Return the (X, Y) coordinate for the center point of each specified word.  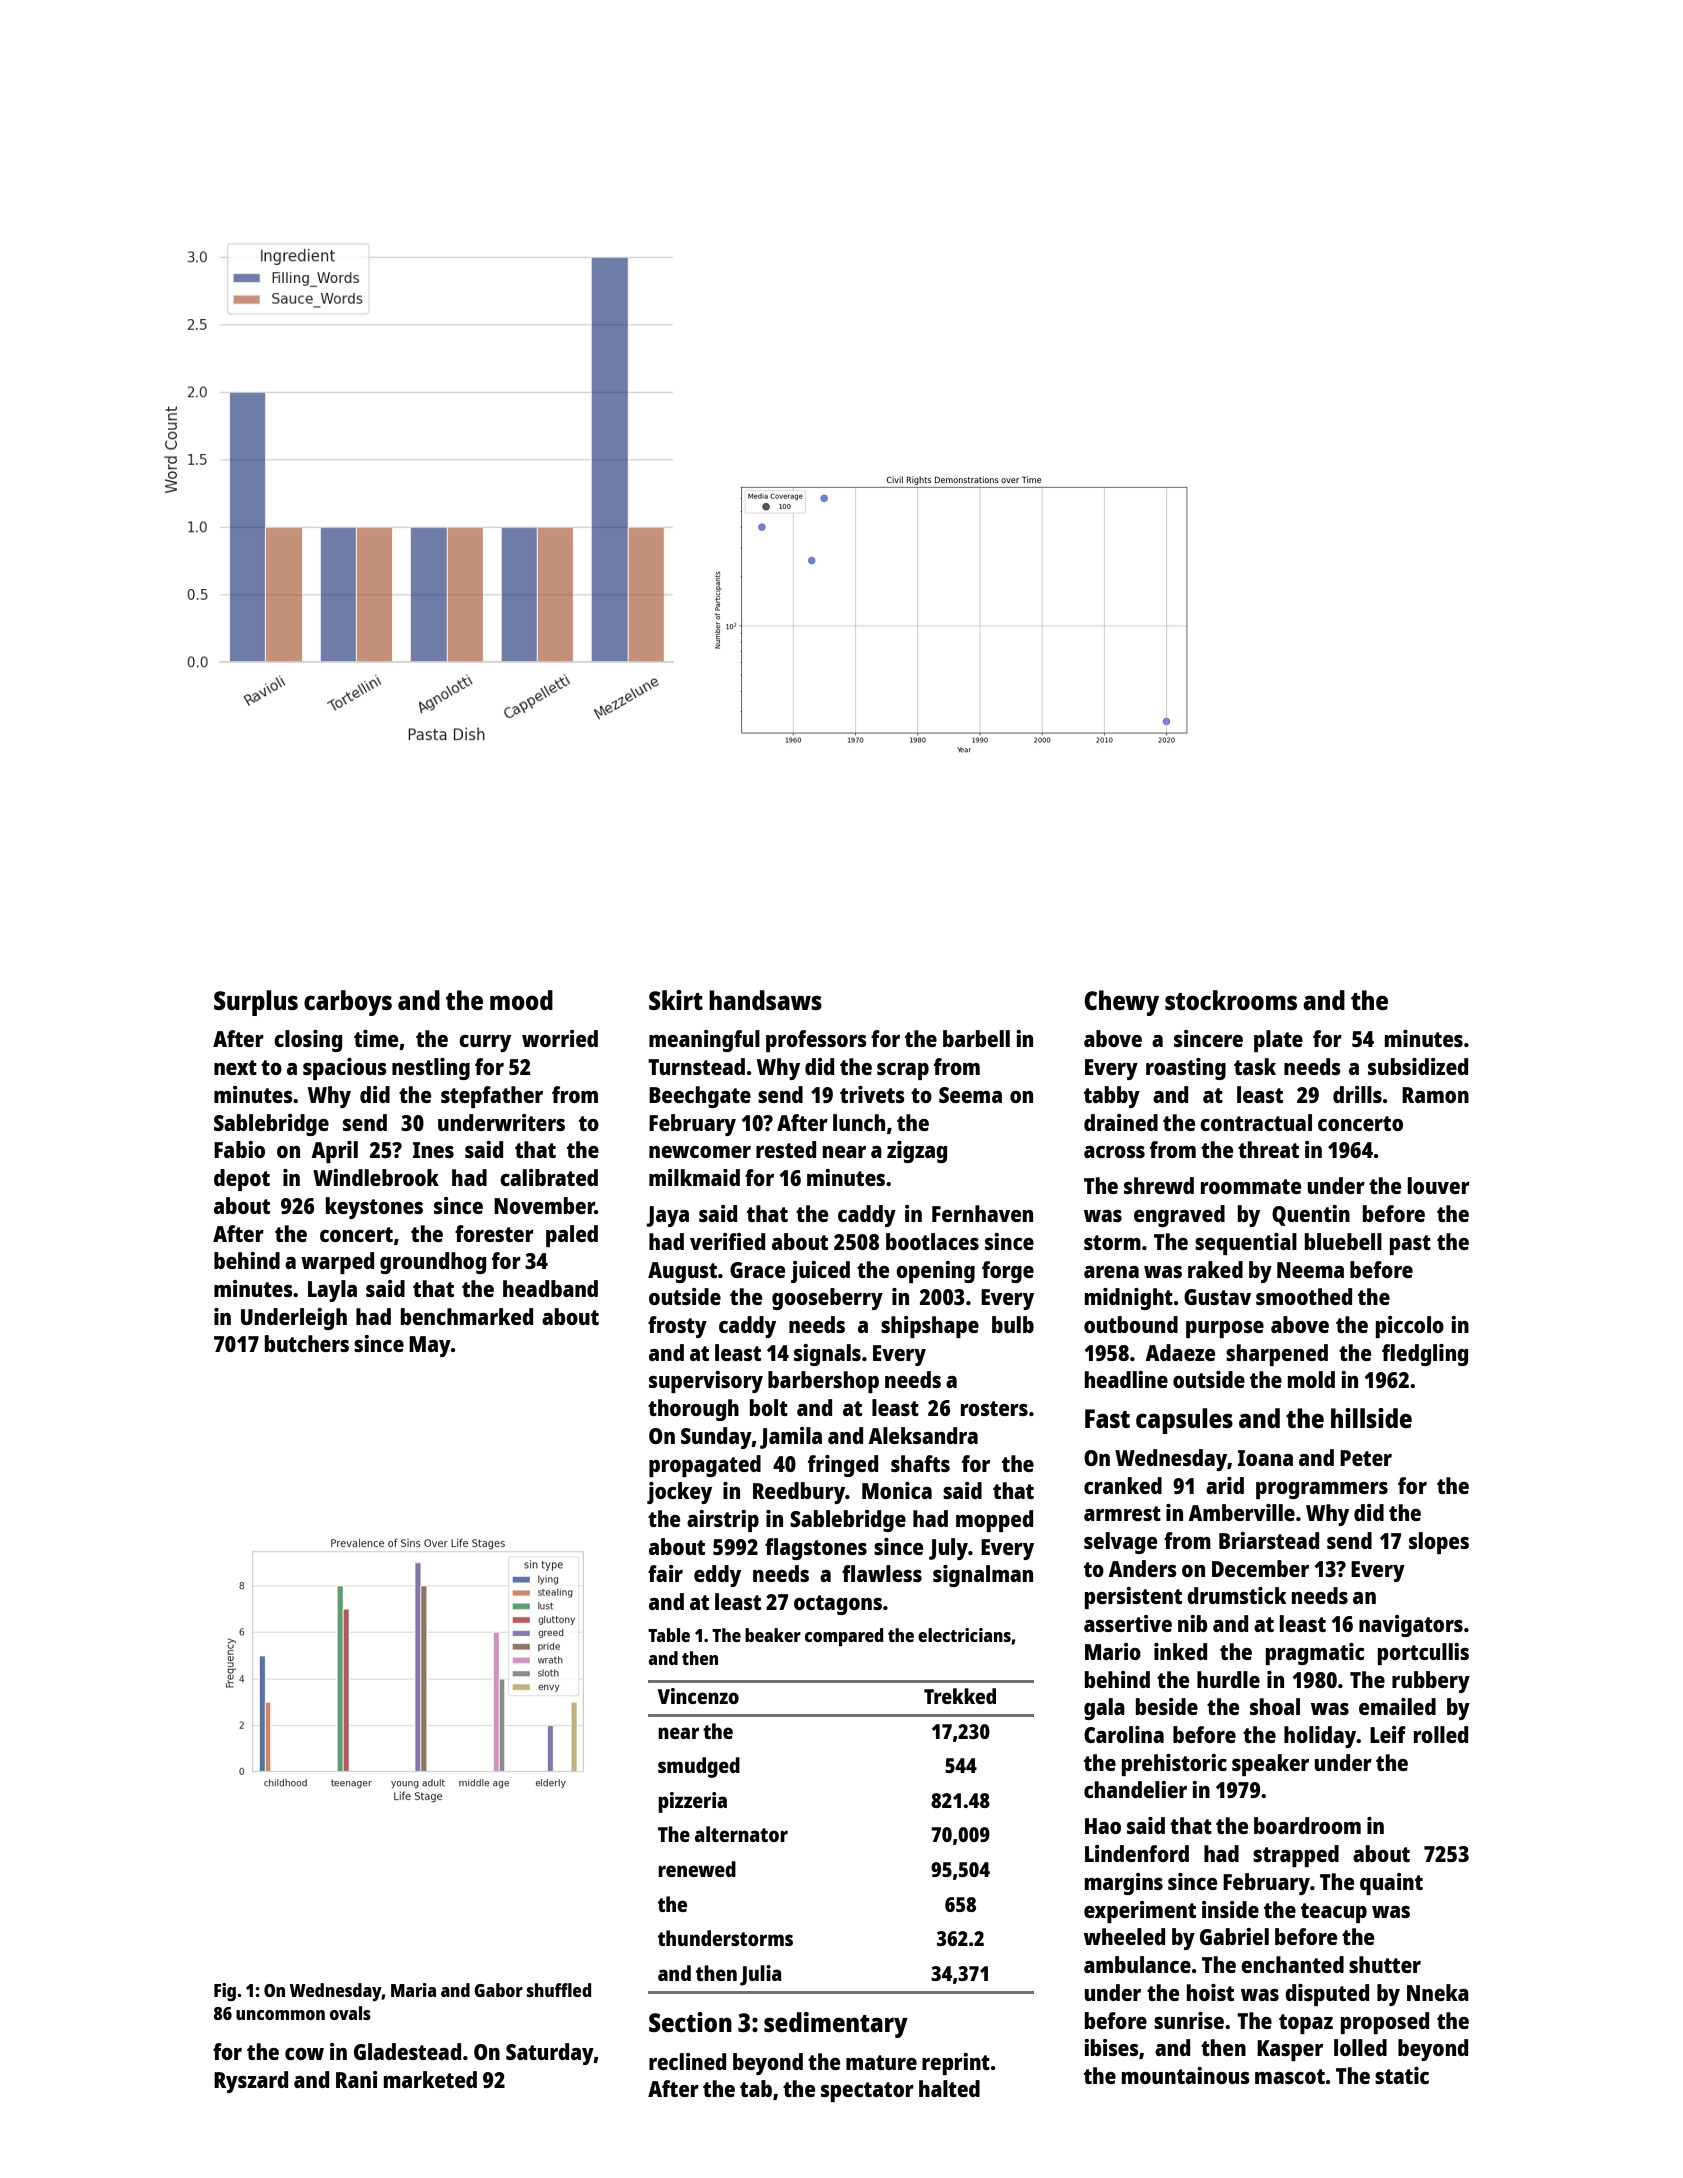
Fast (1107, 1418)
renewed (697, 1869)
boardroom (1307, 1825)
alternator (741, 1834)
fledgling (1425, 1355)
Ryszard (251, 2082)
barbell (976, 1038)
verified (727, 1241)
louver (1439, 1185)
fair (665, 1573)
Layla (332, 1291)
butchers (307, 1343)
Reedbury (799, 1493)
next (235, 1067)
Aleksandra (923, 1435)
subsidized (1418, 1066)
